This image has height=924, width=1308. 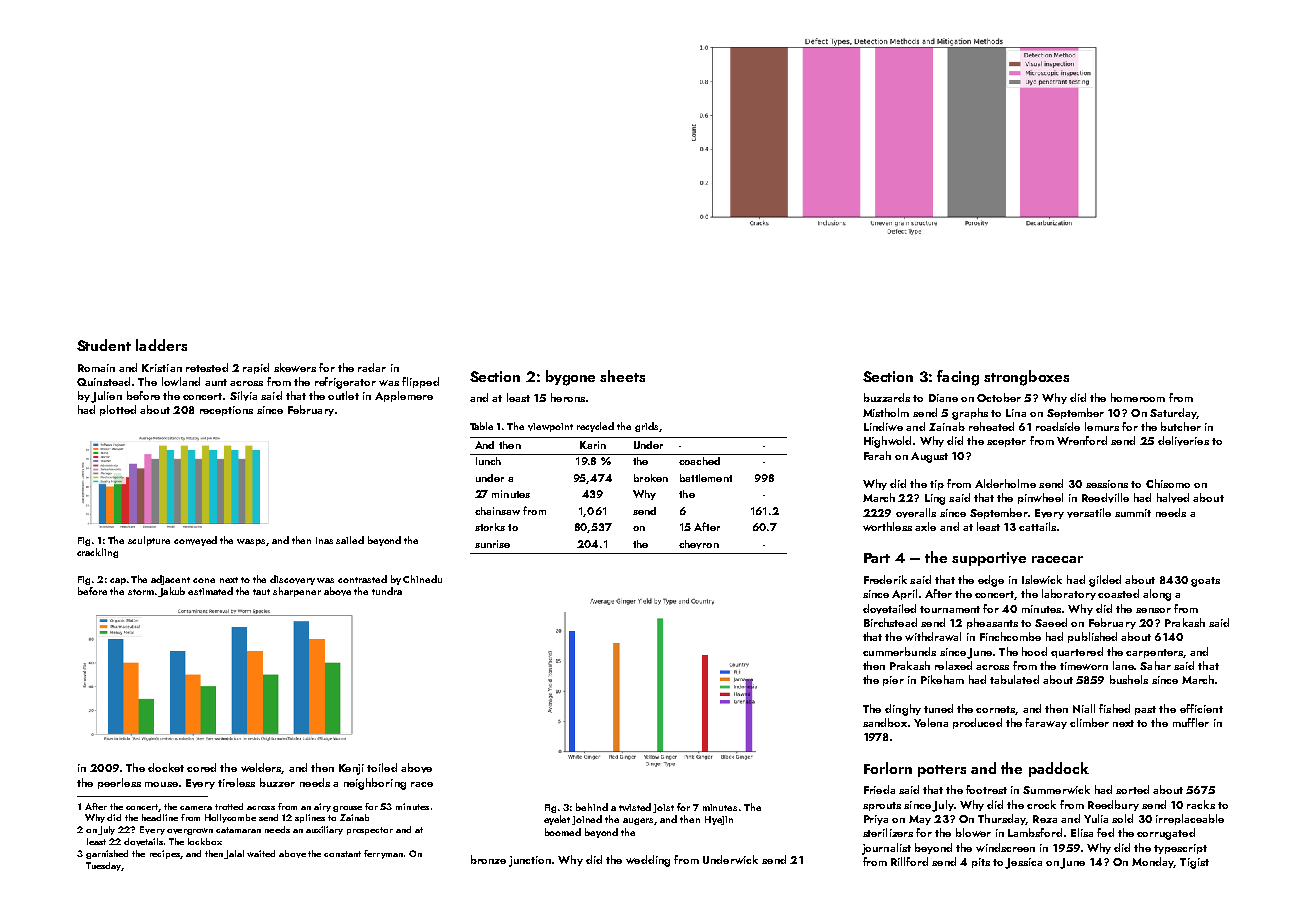 What do you see at coordinates (297, 592) in the image?
I see `sharpener` at bounding box center [297, 592].
